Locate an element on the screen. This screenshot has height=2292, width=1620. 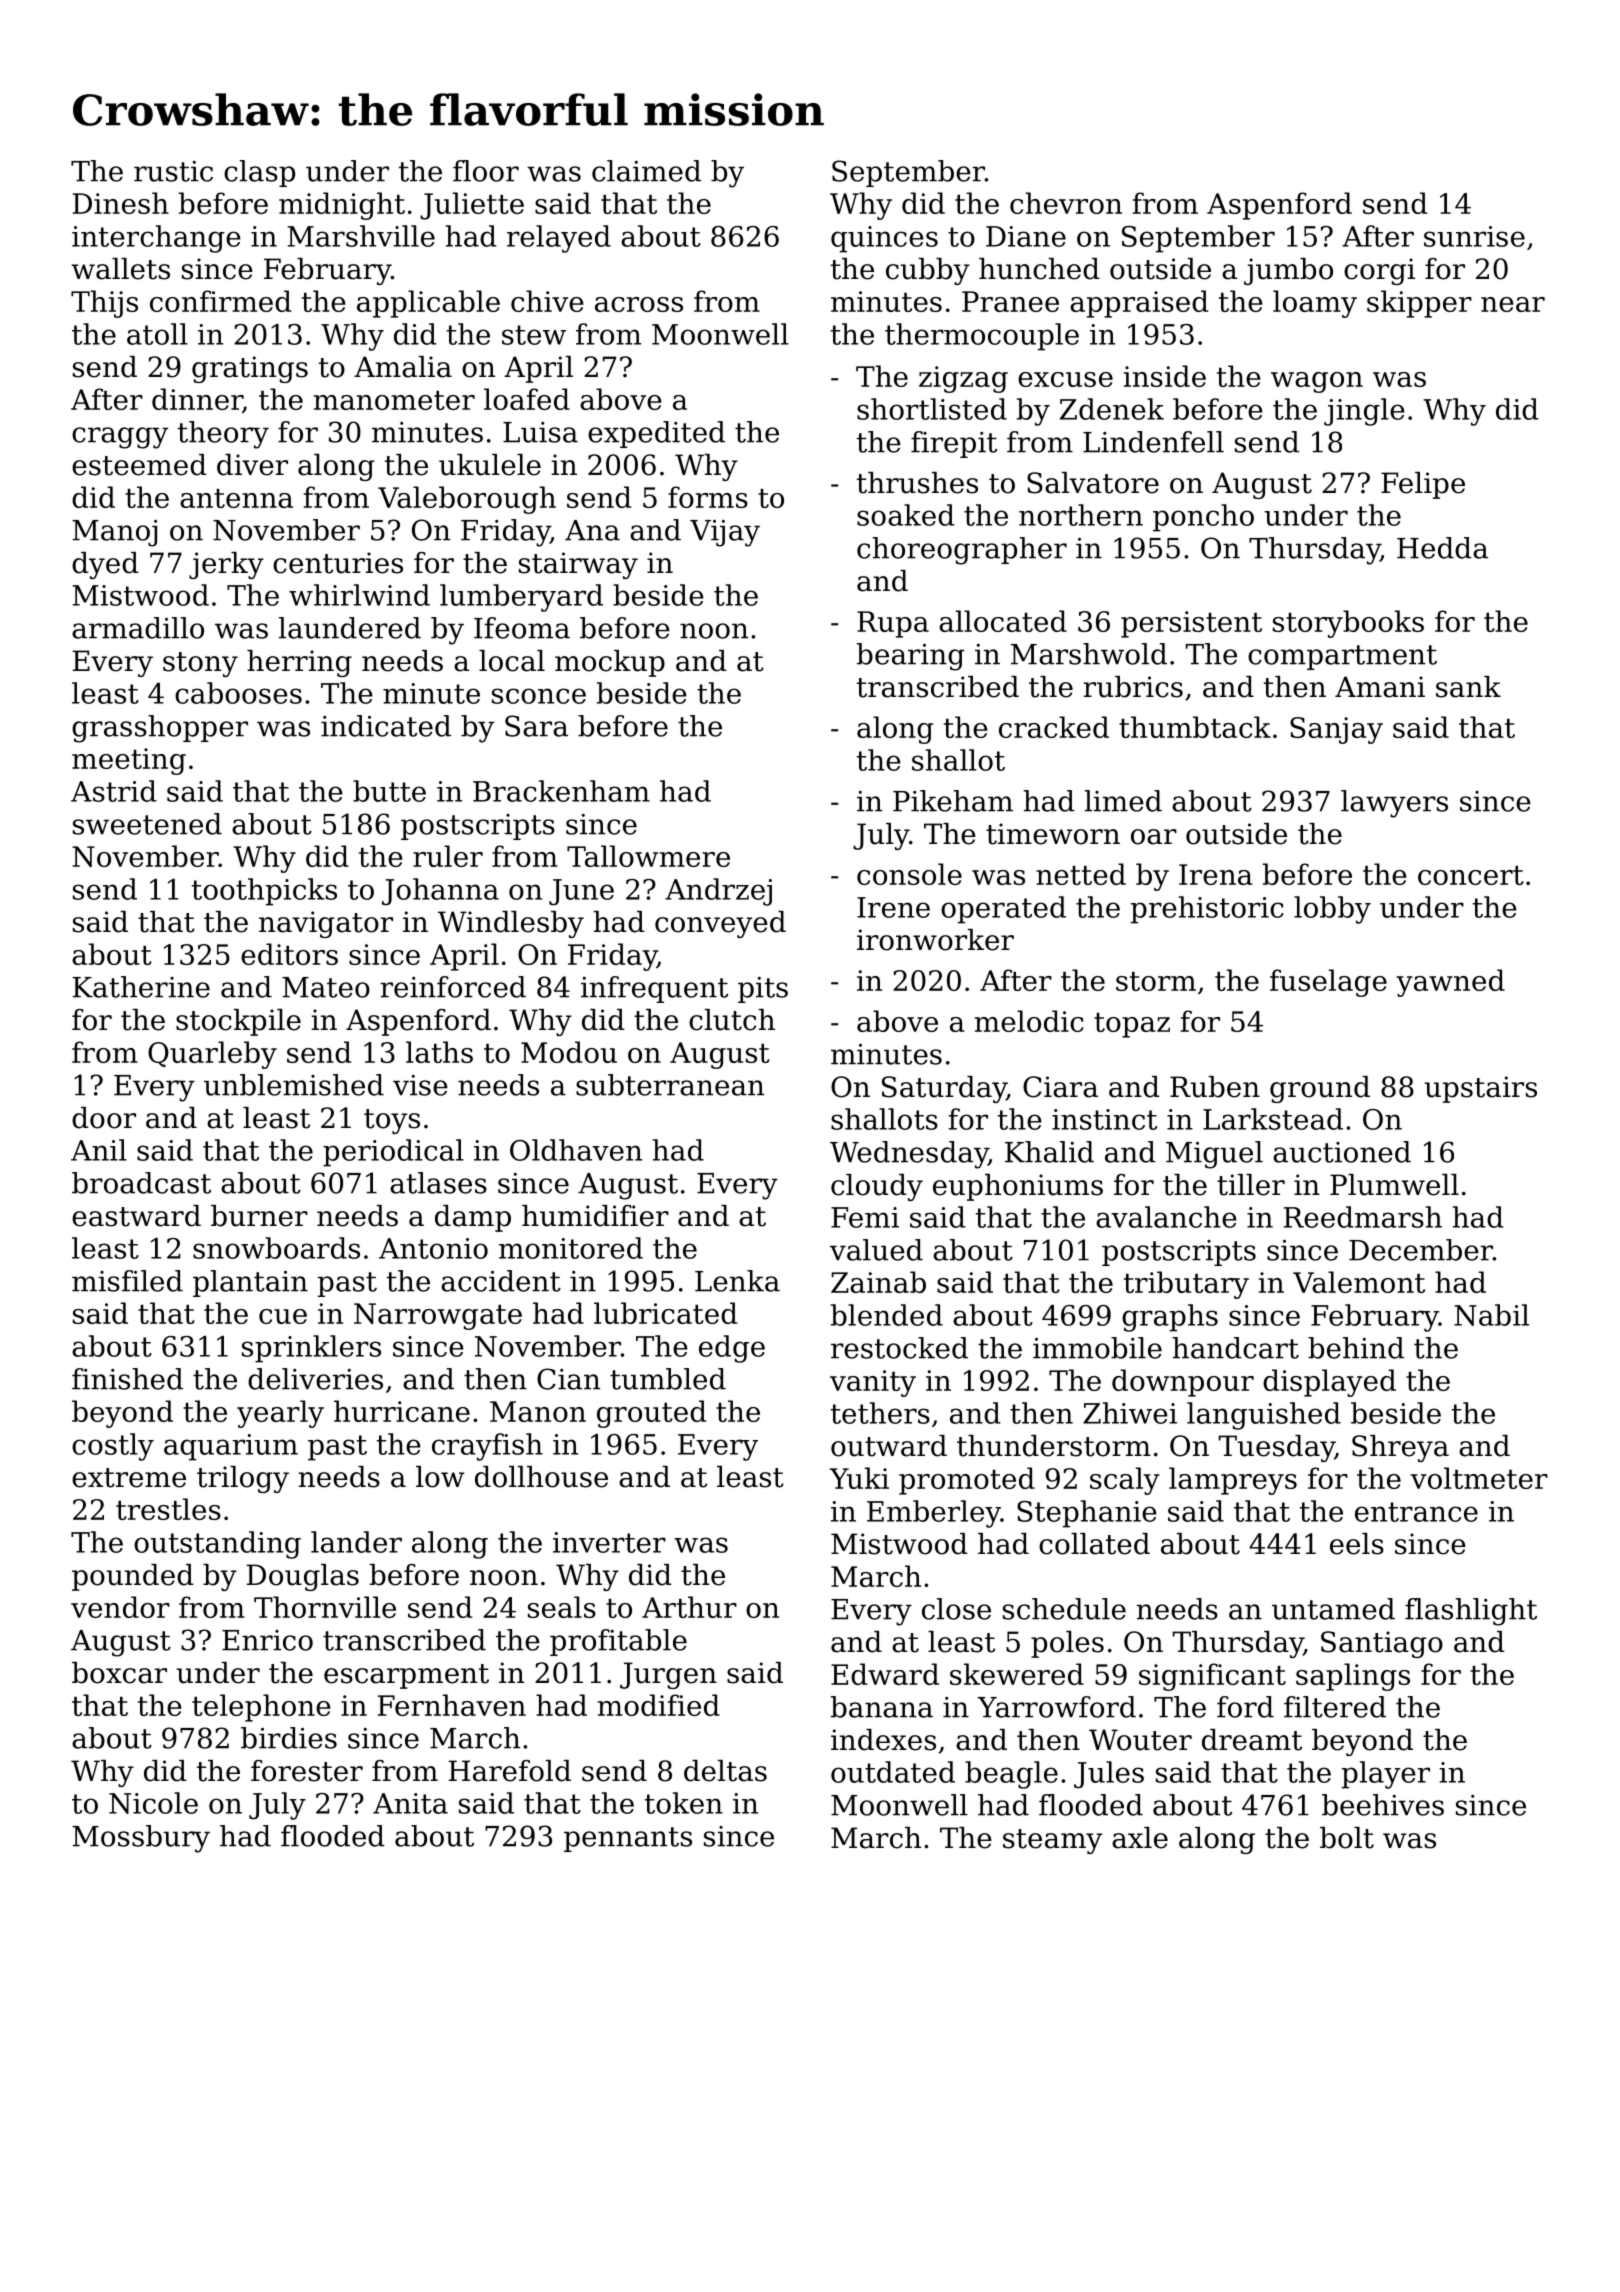
finished is located at coordinates (127, 1379).
